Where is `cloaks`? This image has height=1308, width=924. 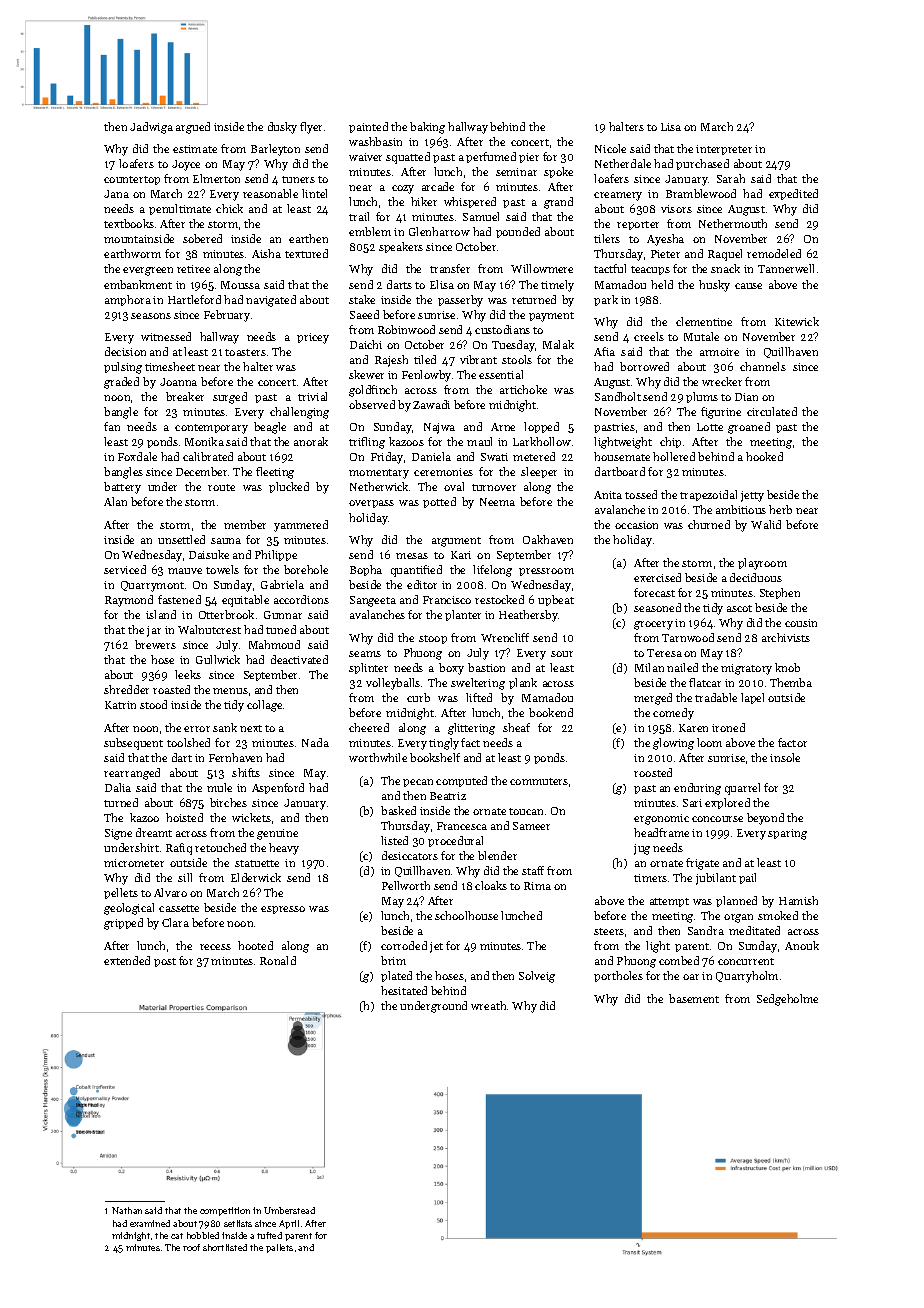 cloaks is located at coordinates (491, 885).
